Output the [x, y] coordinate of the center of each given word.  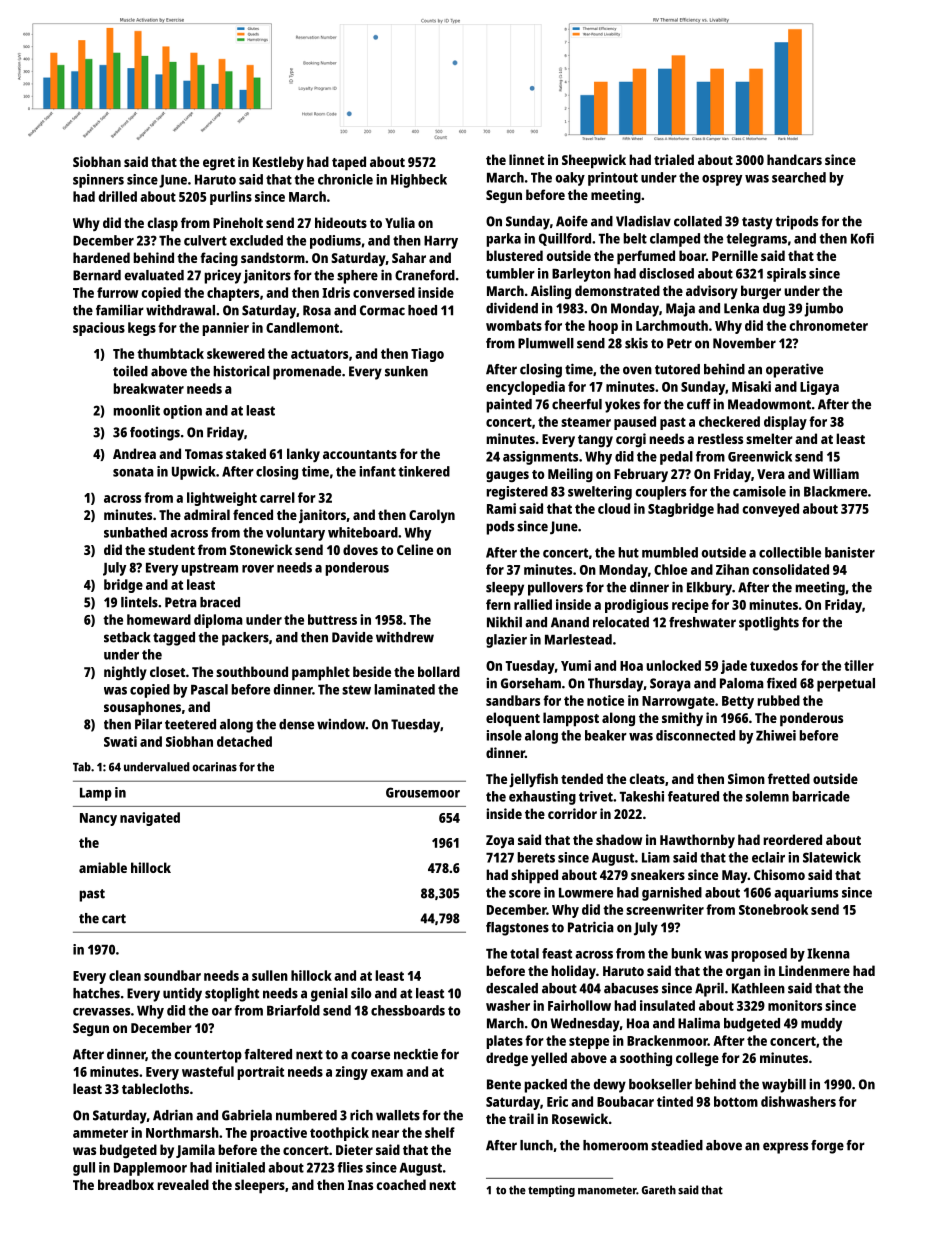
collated [698, 221]
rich [361, 1115]
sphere [357, 277]
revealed [183, 1184]
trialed [674, 159]
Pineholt [238, 222]
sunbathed [135, 532]
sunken [406, 371]
